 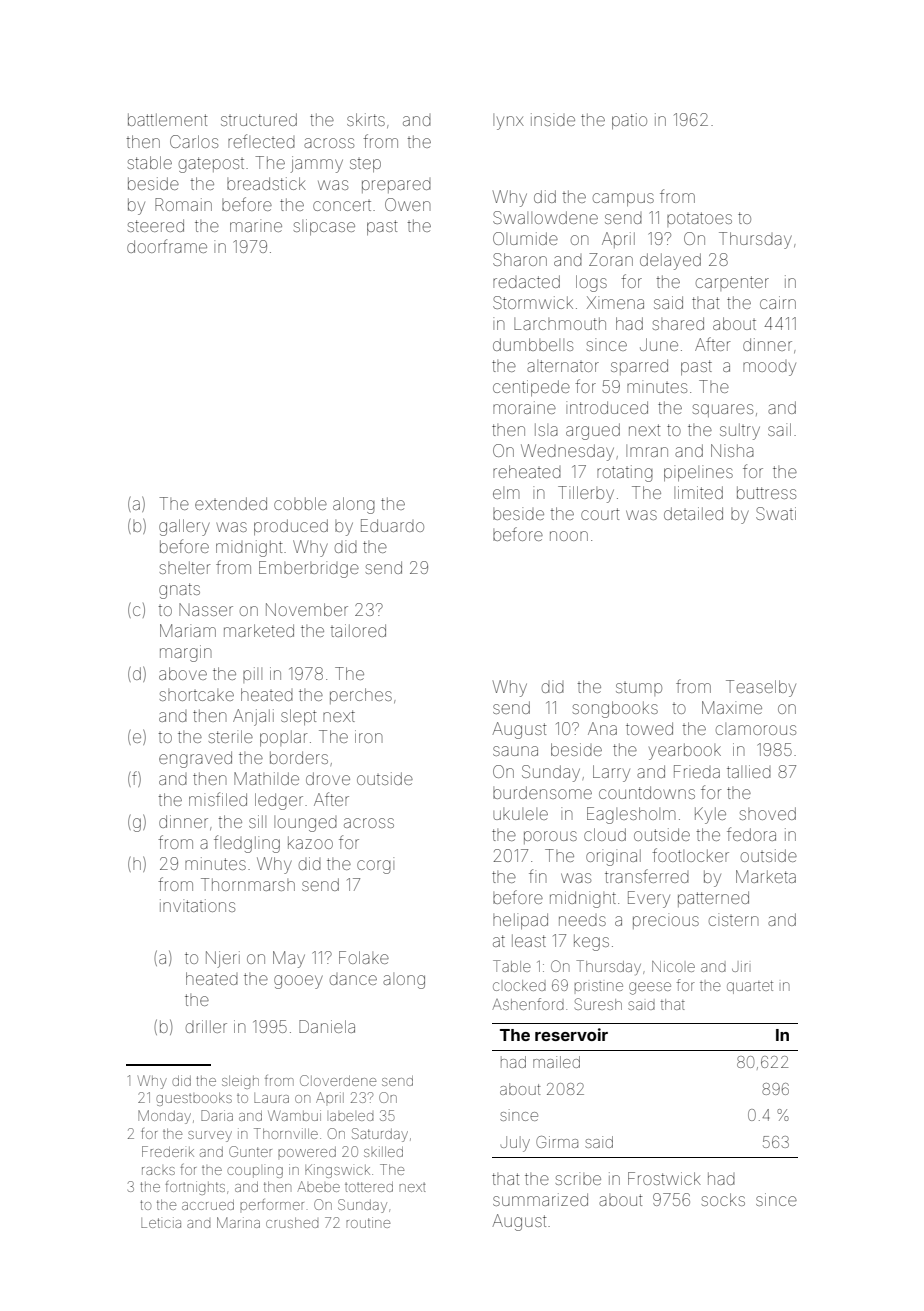 What do you see at coordinates (629, 121) in the screenshot?
I see `patio` at bounding box center [629, 121].
